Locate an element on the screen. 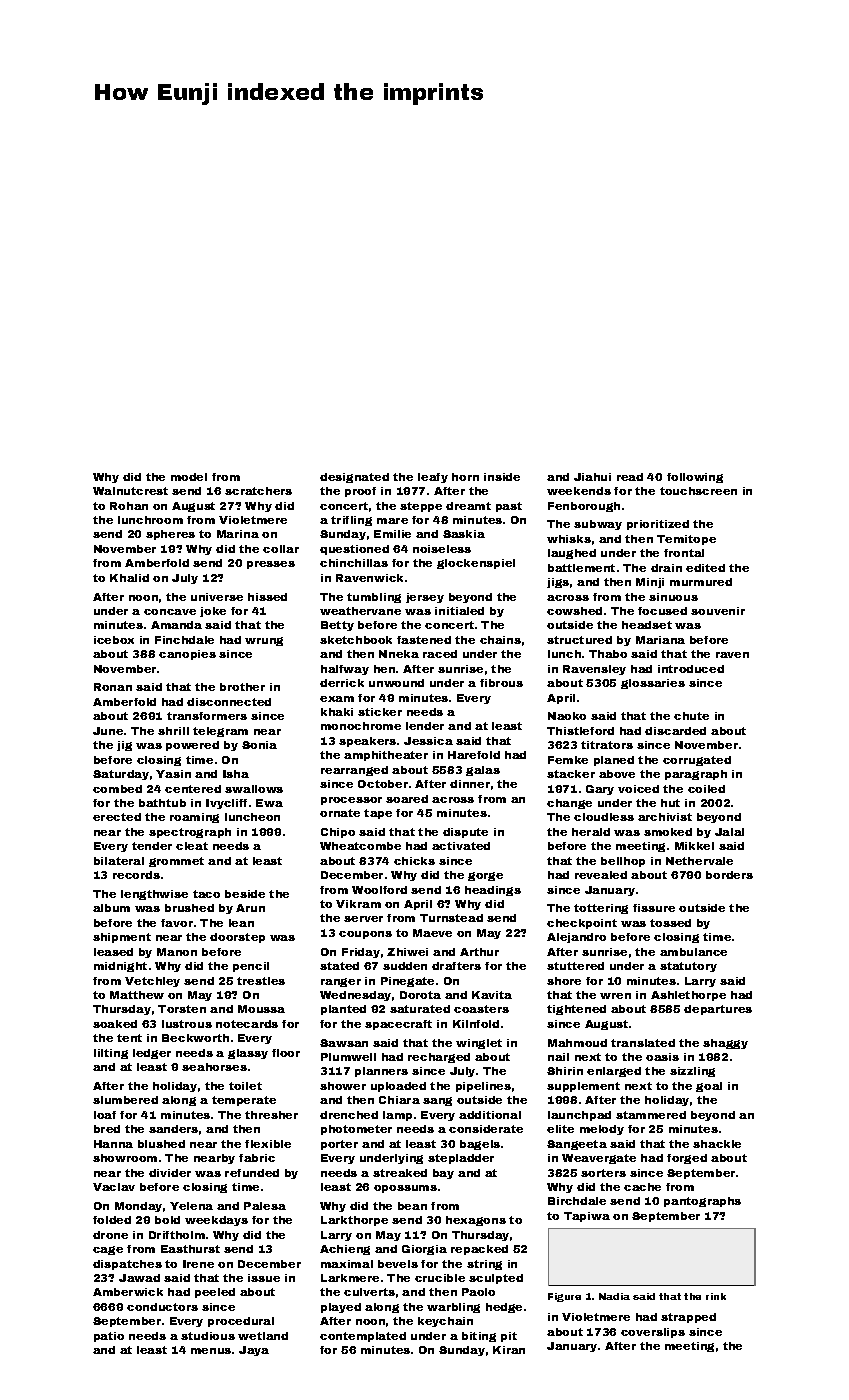 This screenshot has width=849, height=1400. checkpoint is located at coordinates (582, 924).
